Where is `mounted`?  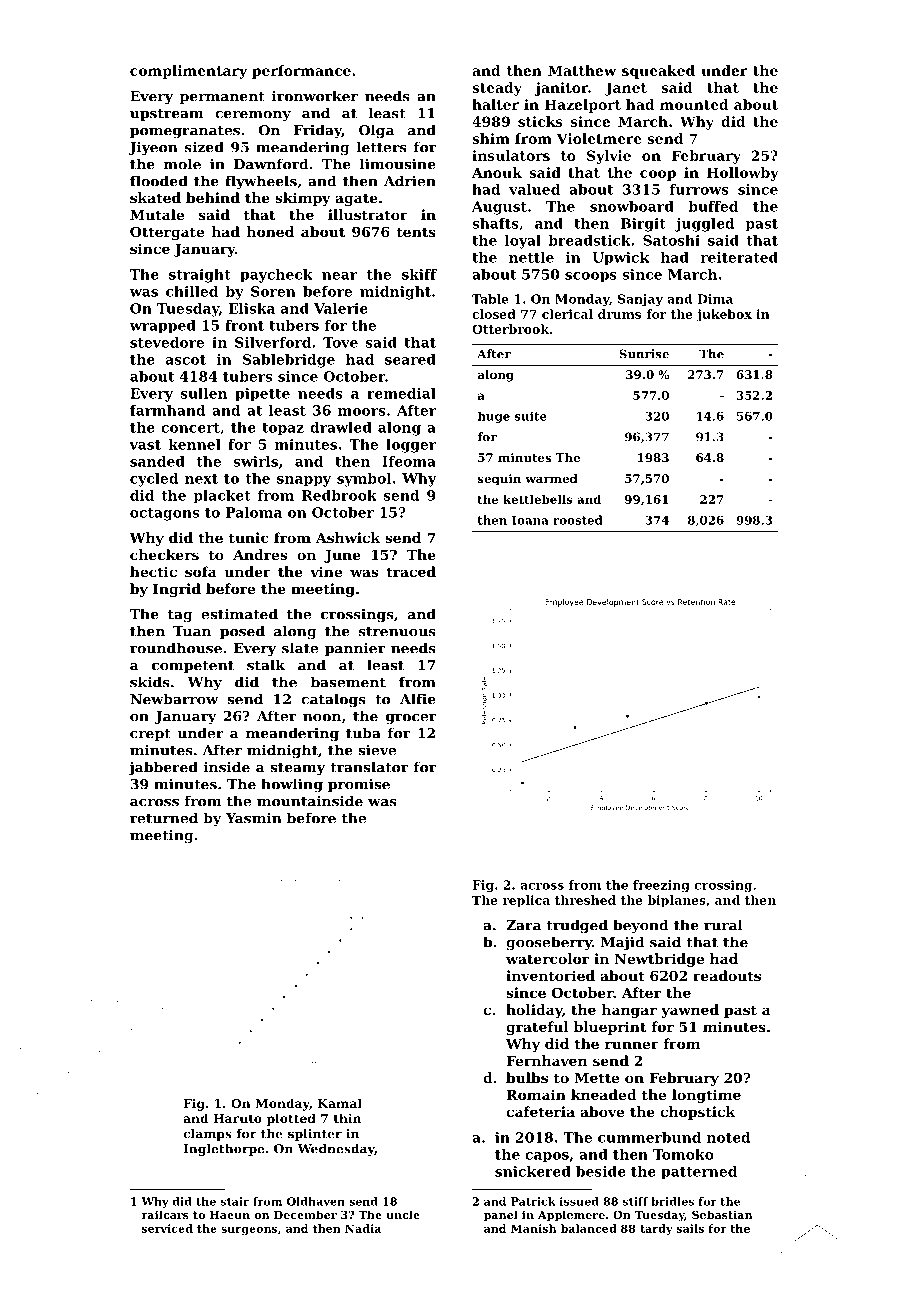 mounted is located at coordinates (694, 104).
